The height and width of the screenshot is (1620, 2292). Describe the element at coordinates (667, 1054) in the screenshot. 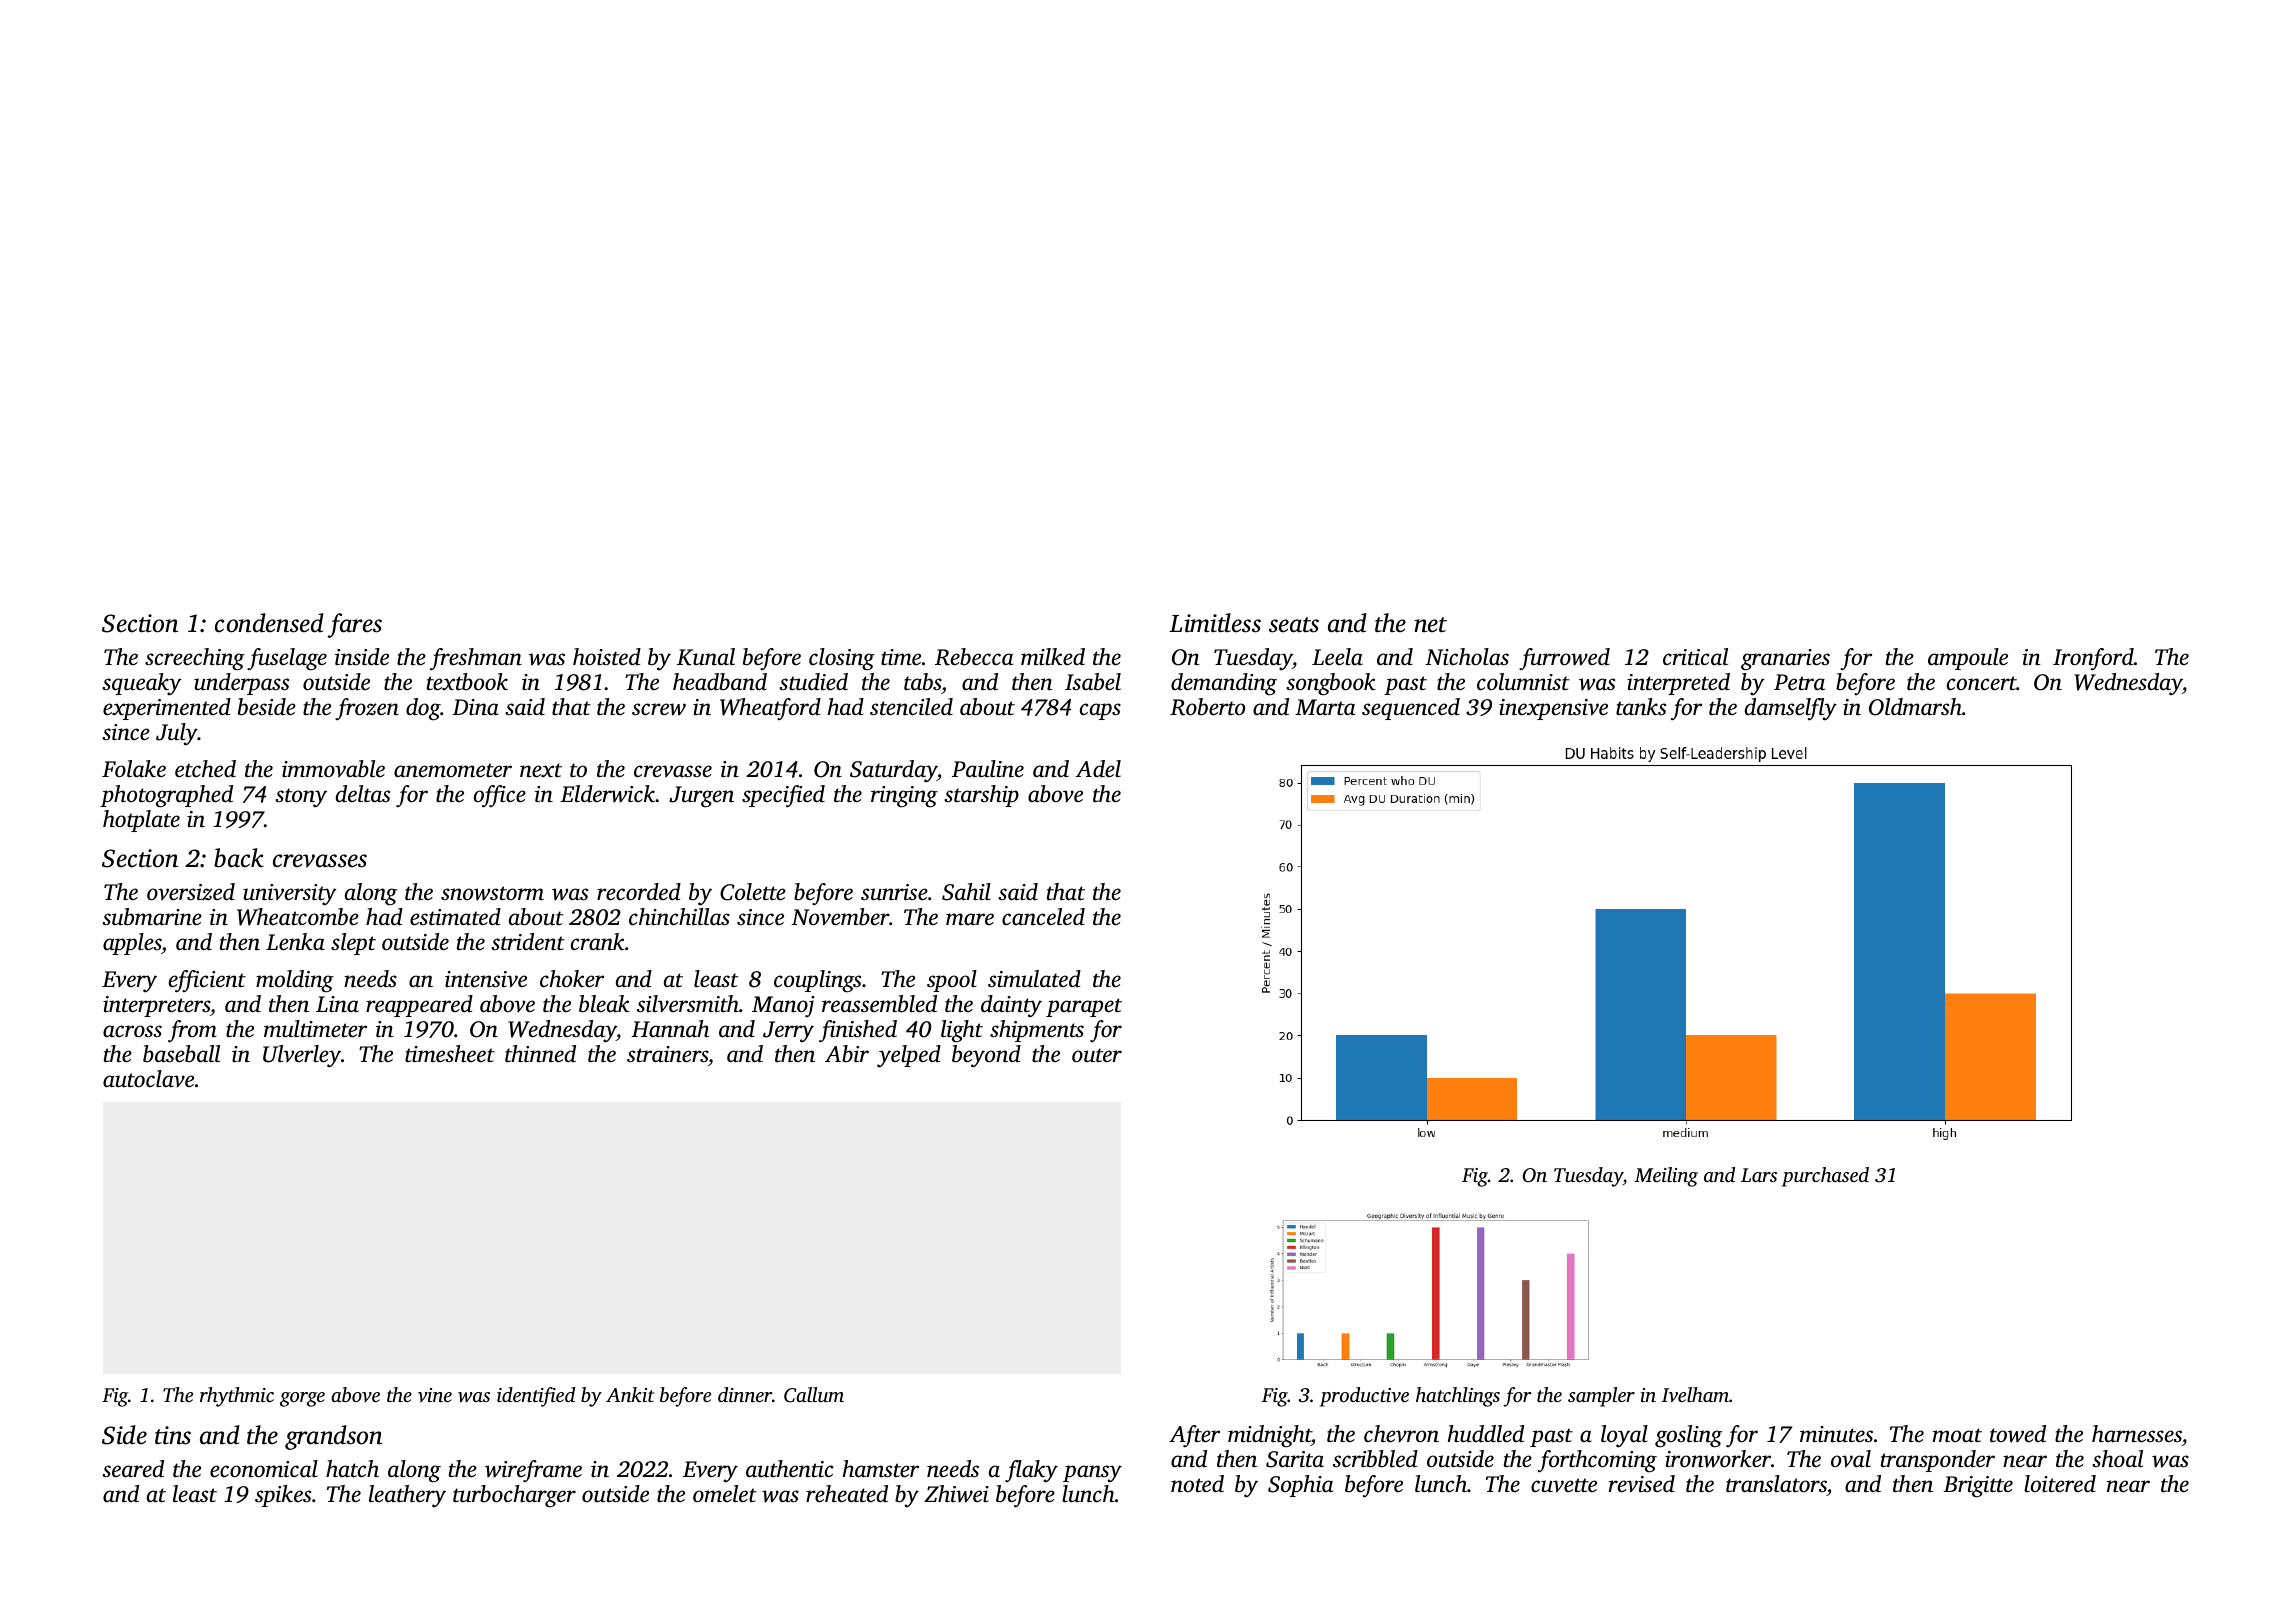

I see `strainers` at that location.
